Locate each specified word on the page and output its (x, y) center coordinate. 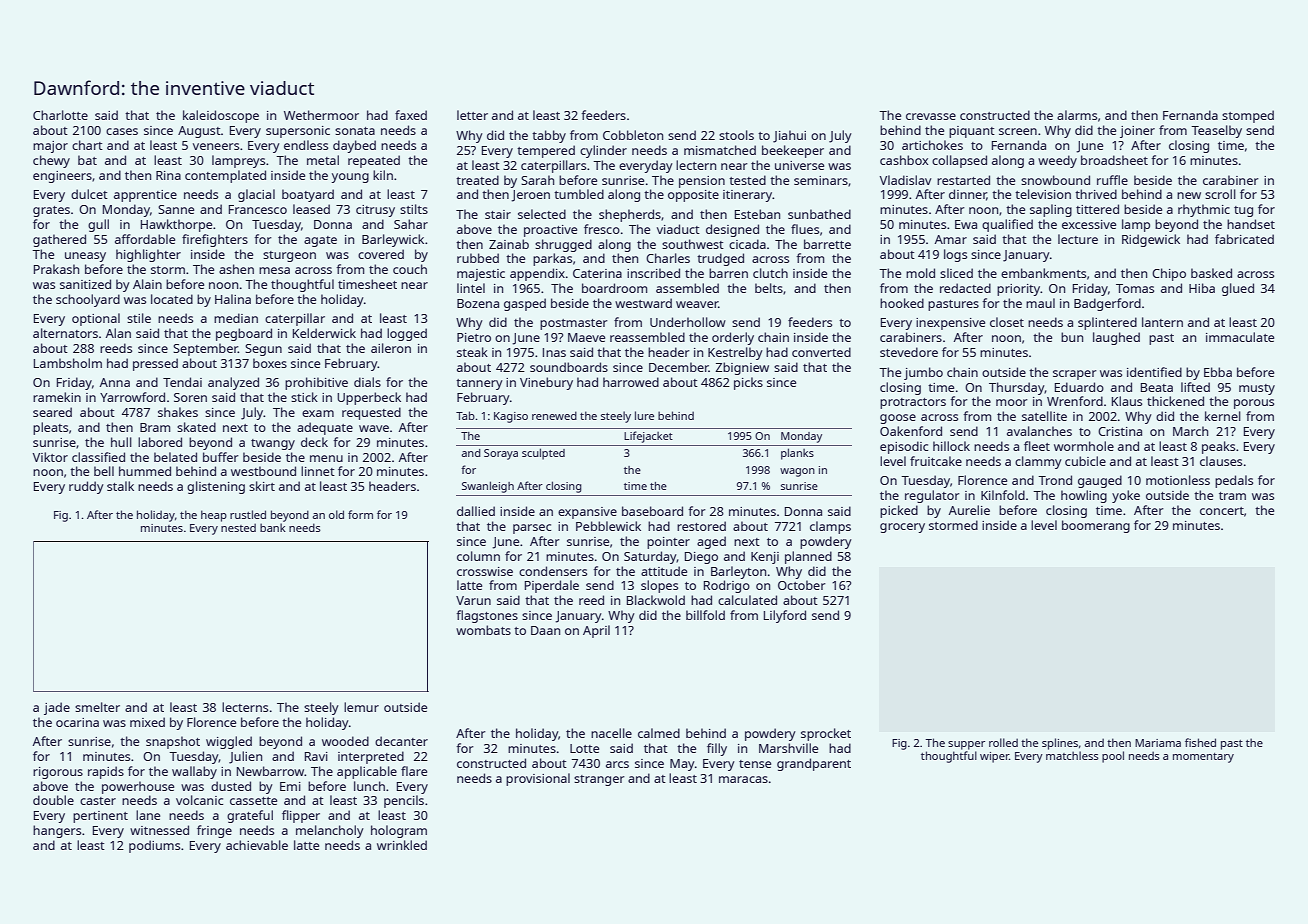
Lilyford (785, 616)
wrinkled (402, 845)
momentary (1203, 758)
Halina (233, 299)
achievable (257, 845)
